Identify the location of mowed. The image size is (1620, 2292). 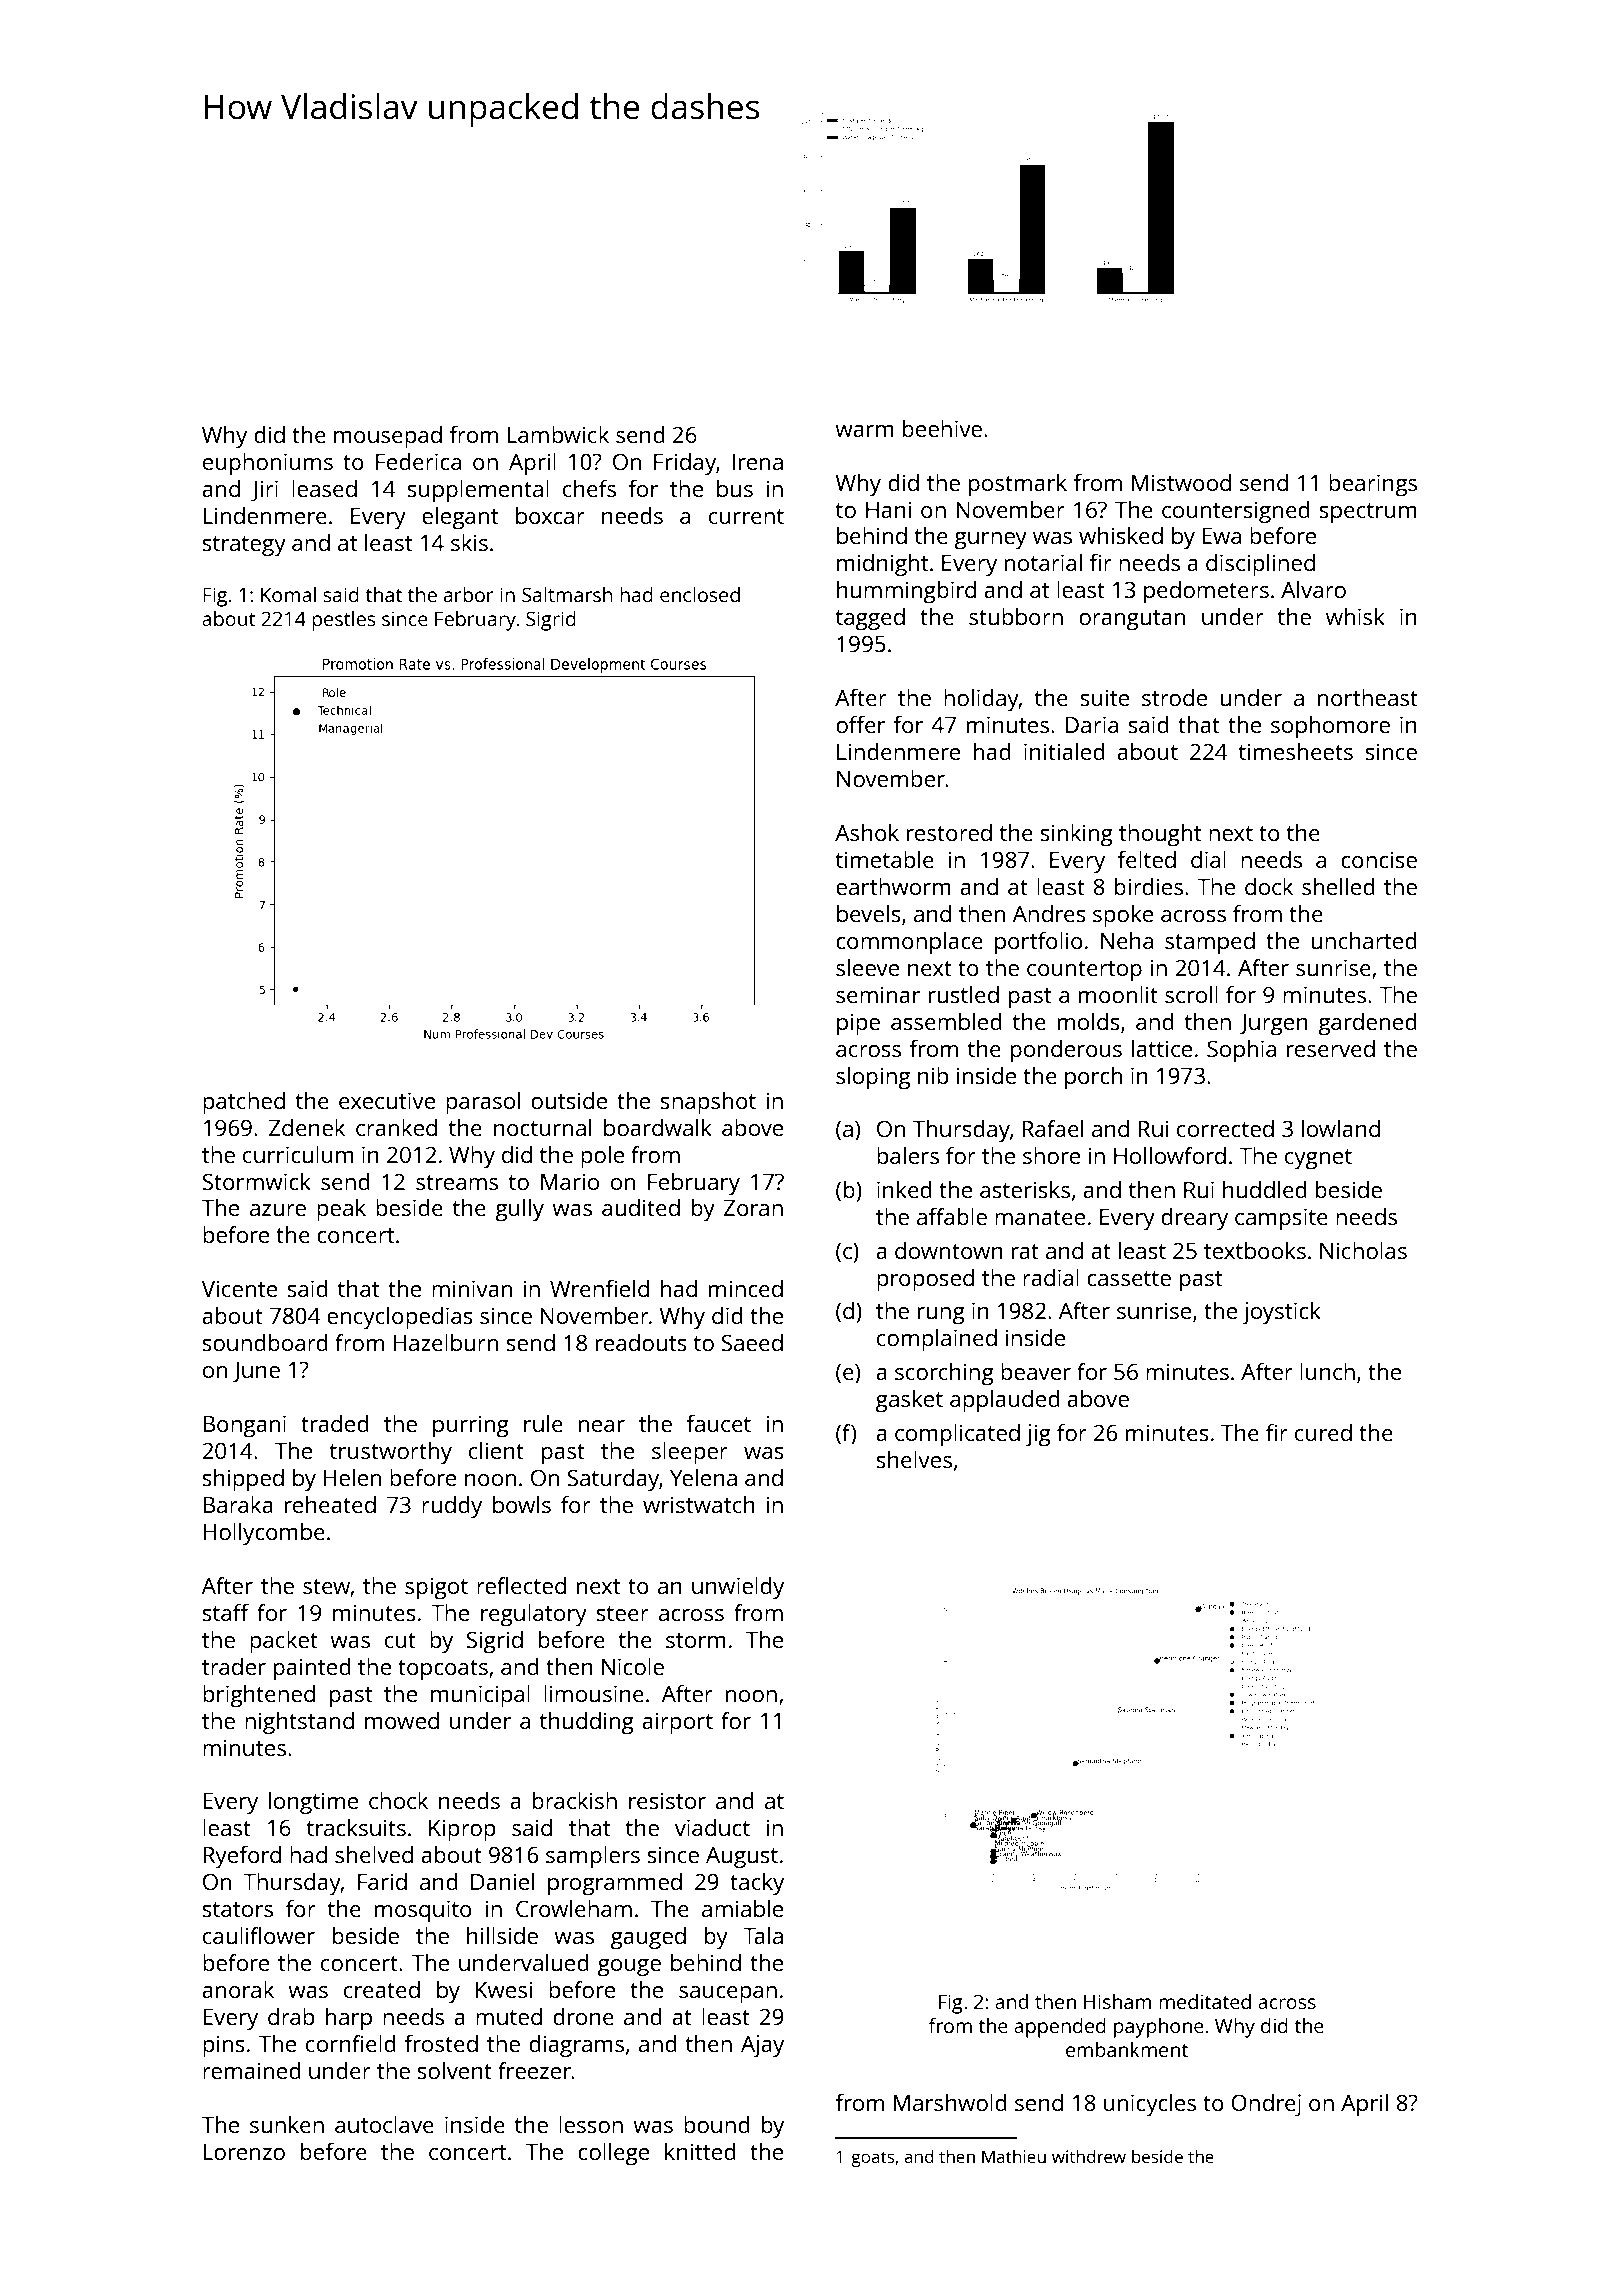
(402, 1720).
